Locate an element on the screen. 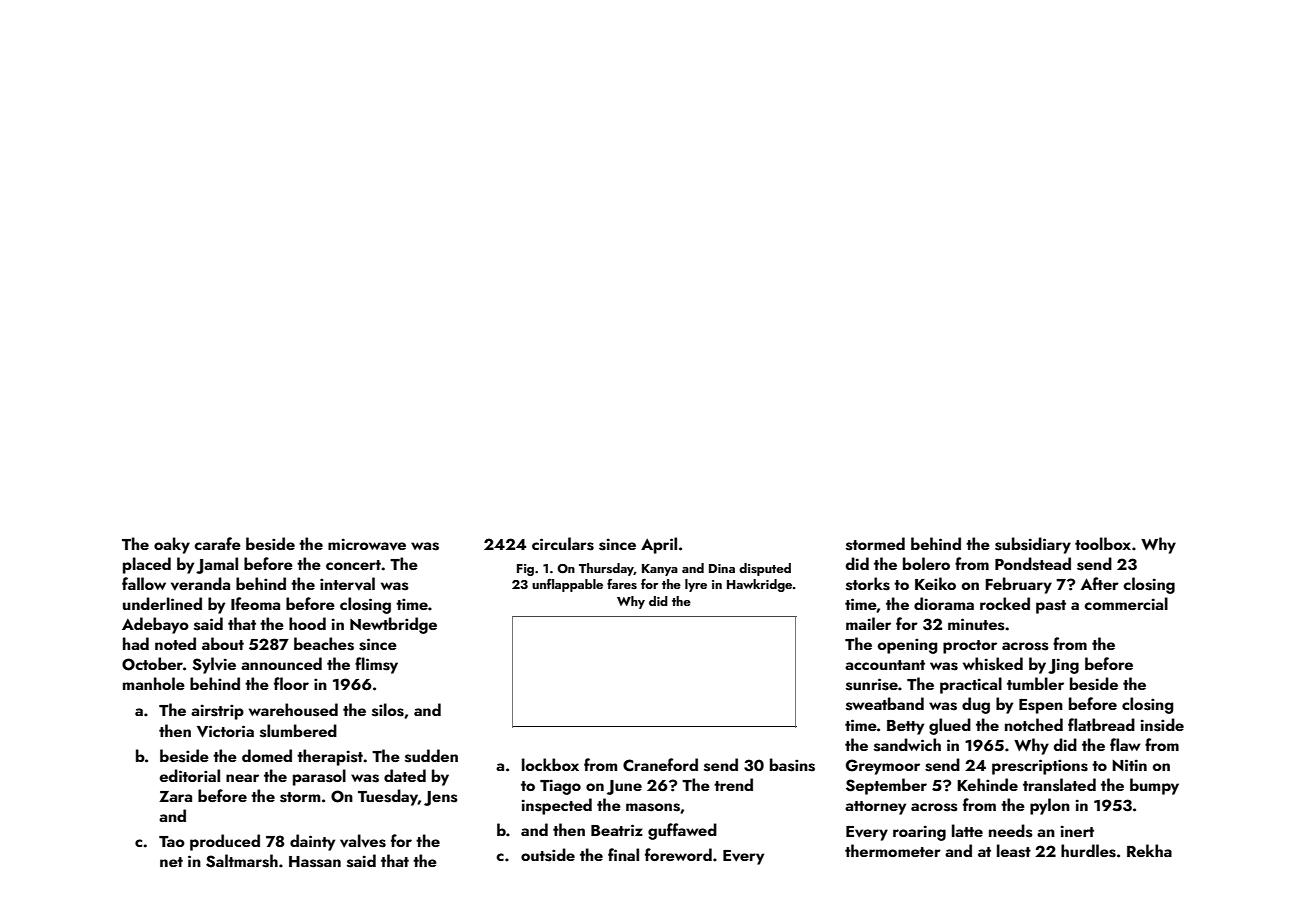  subsidiary is located at coordinates (1033, 545).
